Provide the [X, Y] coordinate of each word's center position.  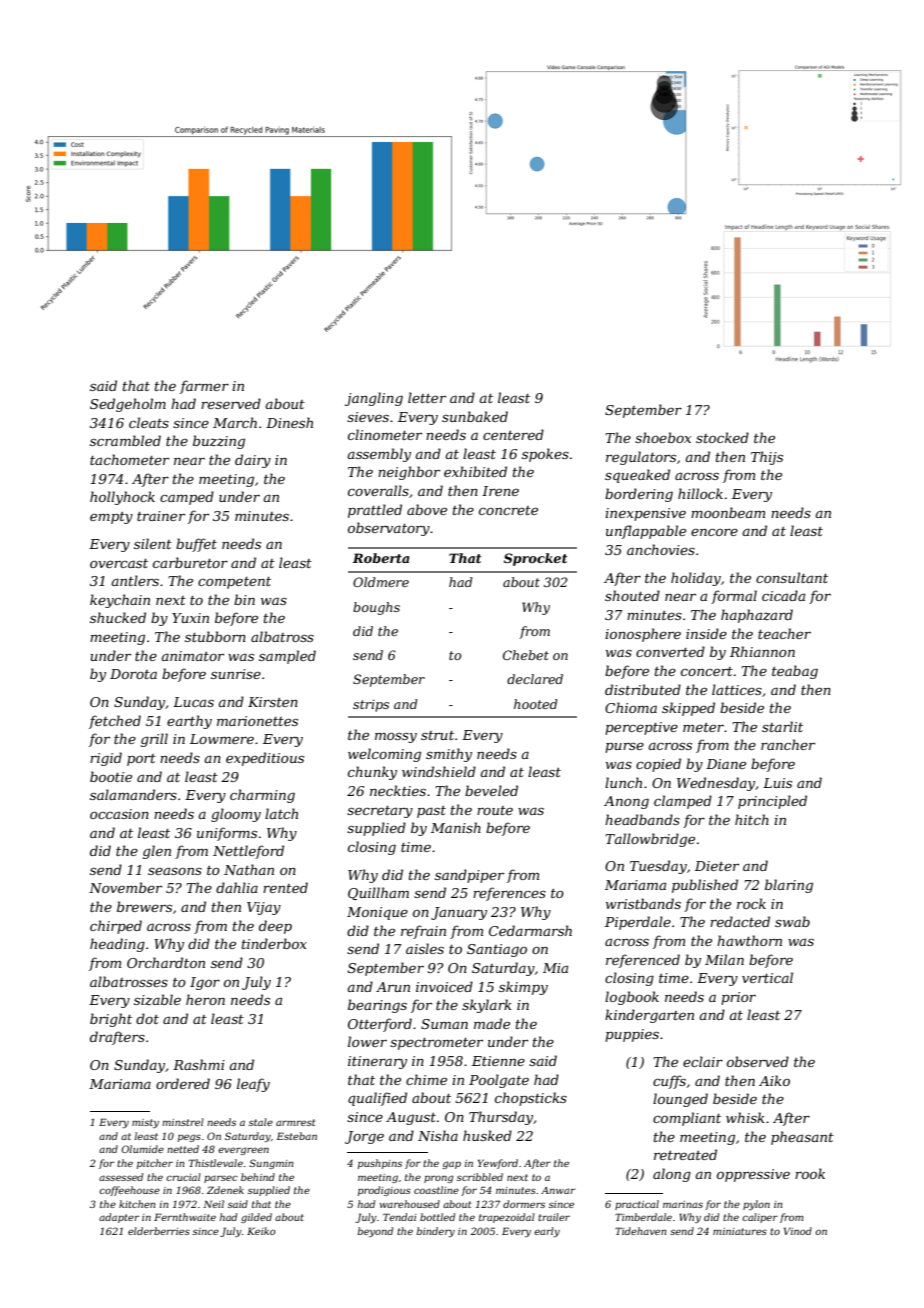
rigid [106, 759]
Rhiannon [762, 651]
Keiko [261, 1231]
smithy [449, 755]
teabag [795, 672]
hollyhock [122, 498]
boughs [376, 608]
